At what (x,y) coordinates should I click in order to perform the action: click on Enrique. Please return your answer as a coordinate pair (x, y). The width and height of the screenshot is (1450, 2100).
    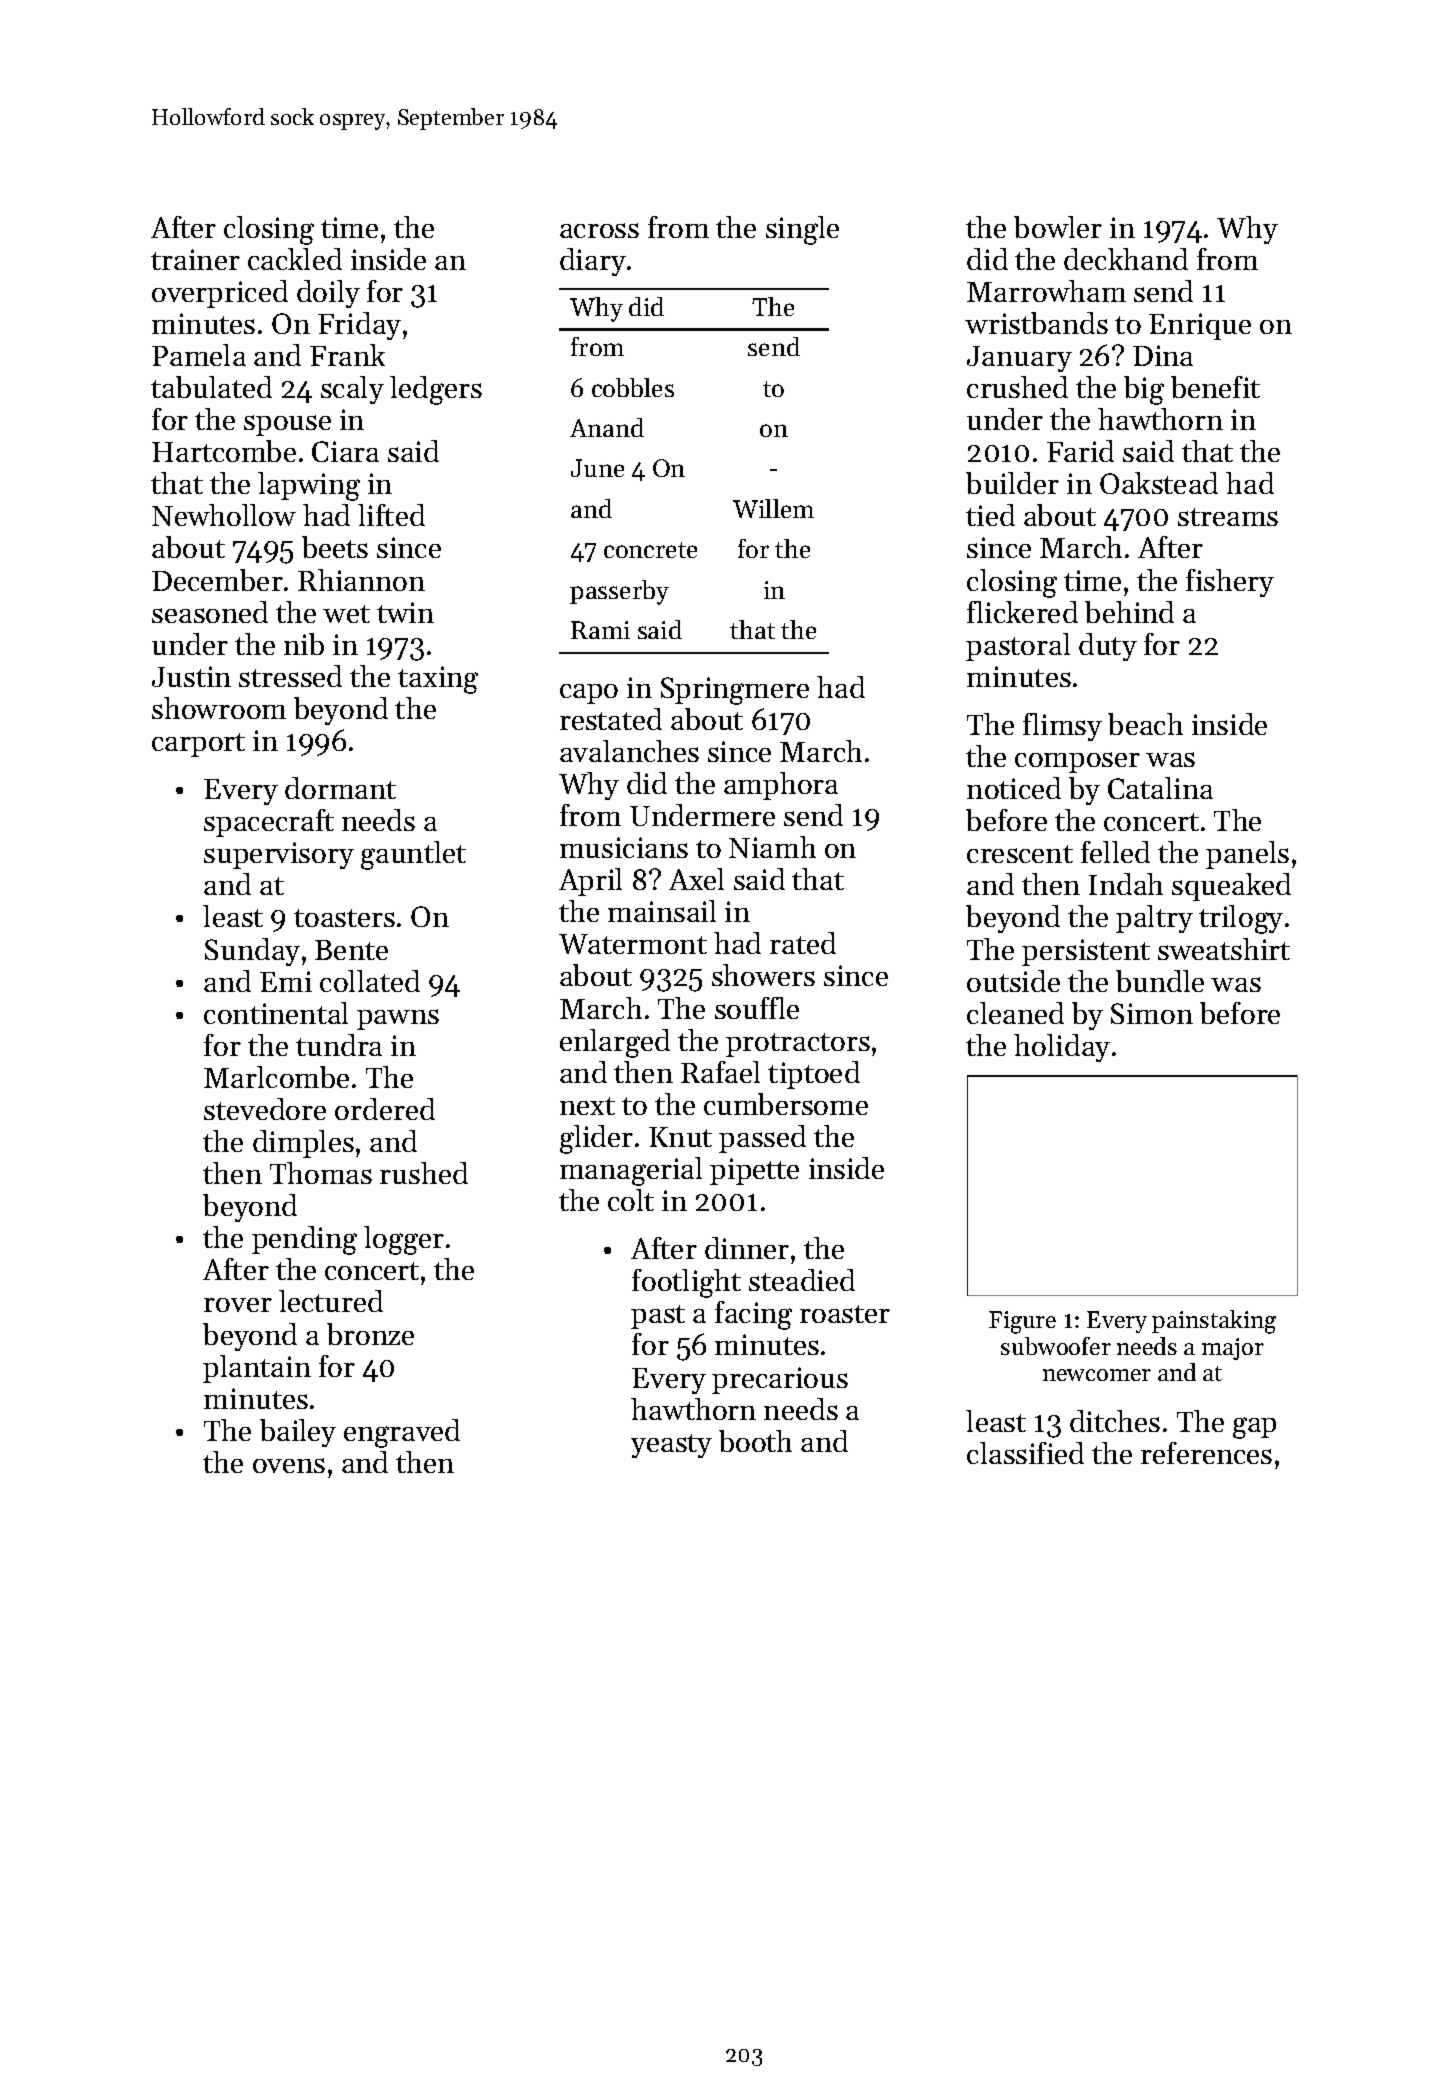
    Looking at the image, I should click on (1200, 326).
